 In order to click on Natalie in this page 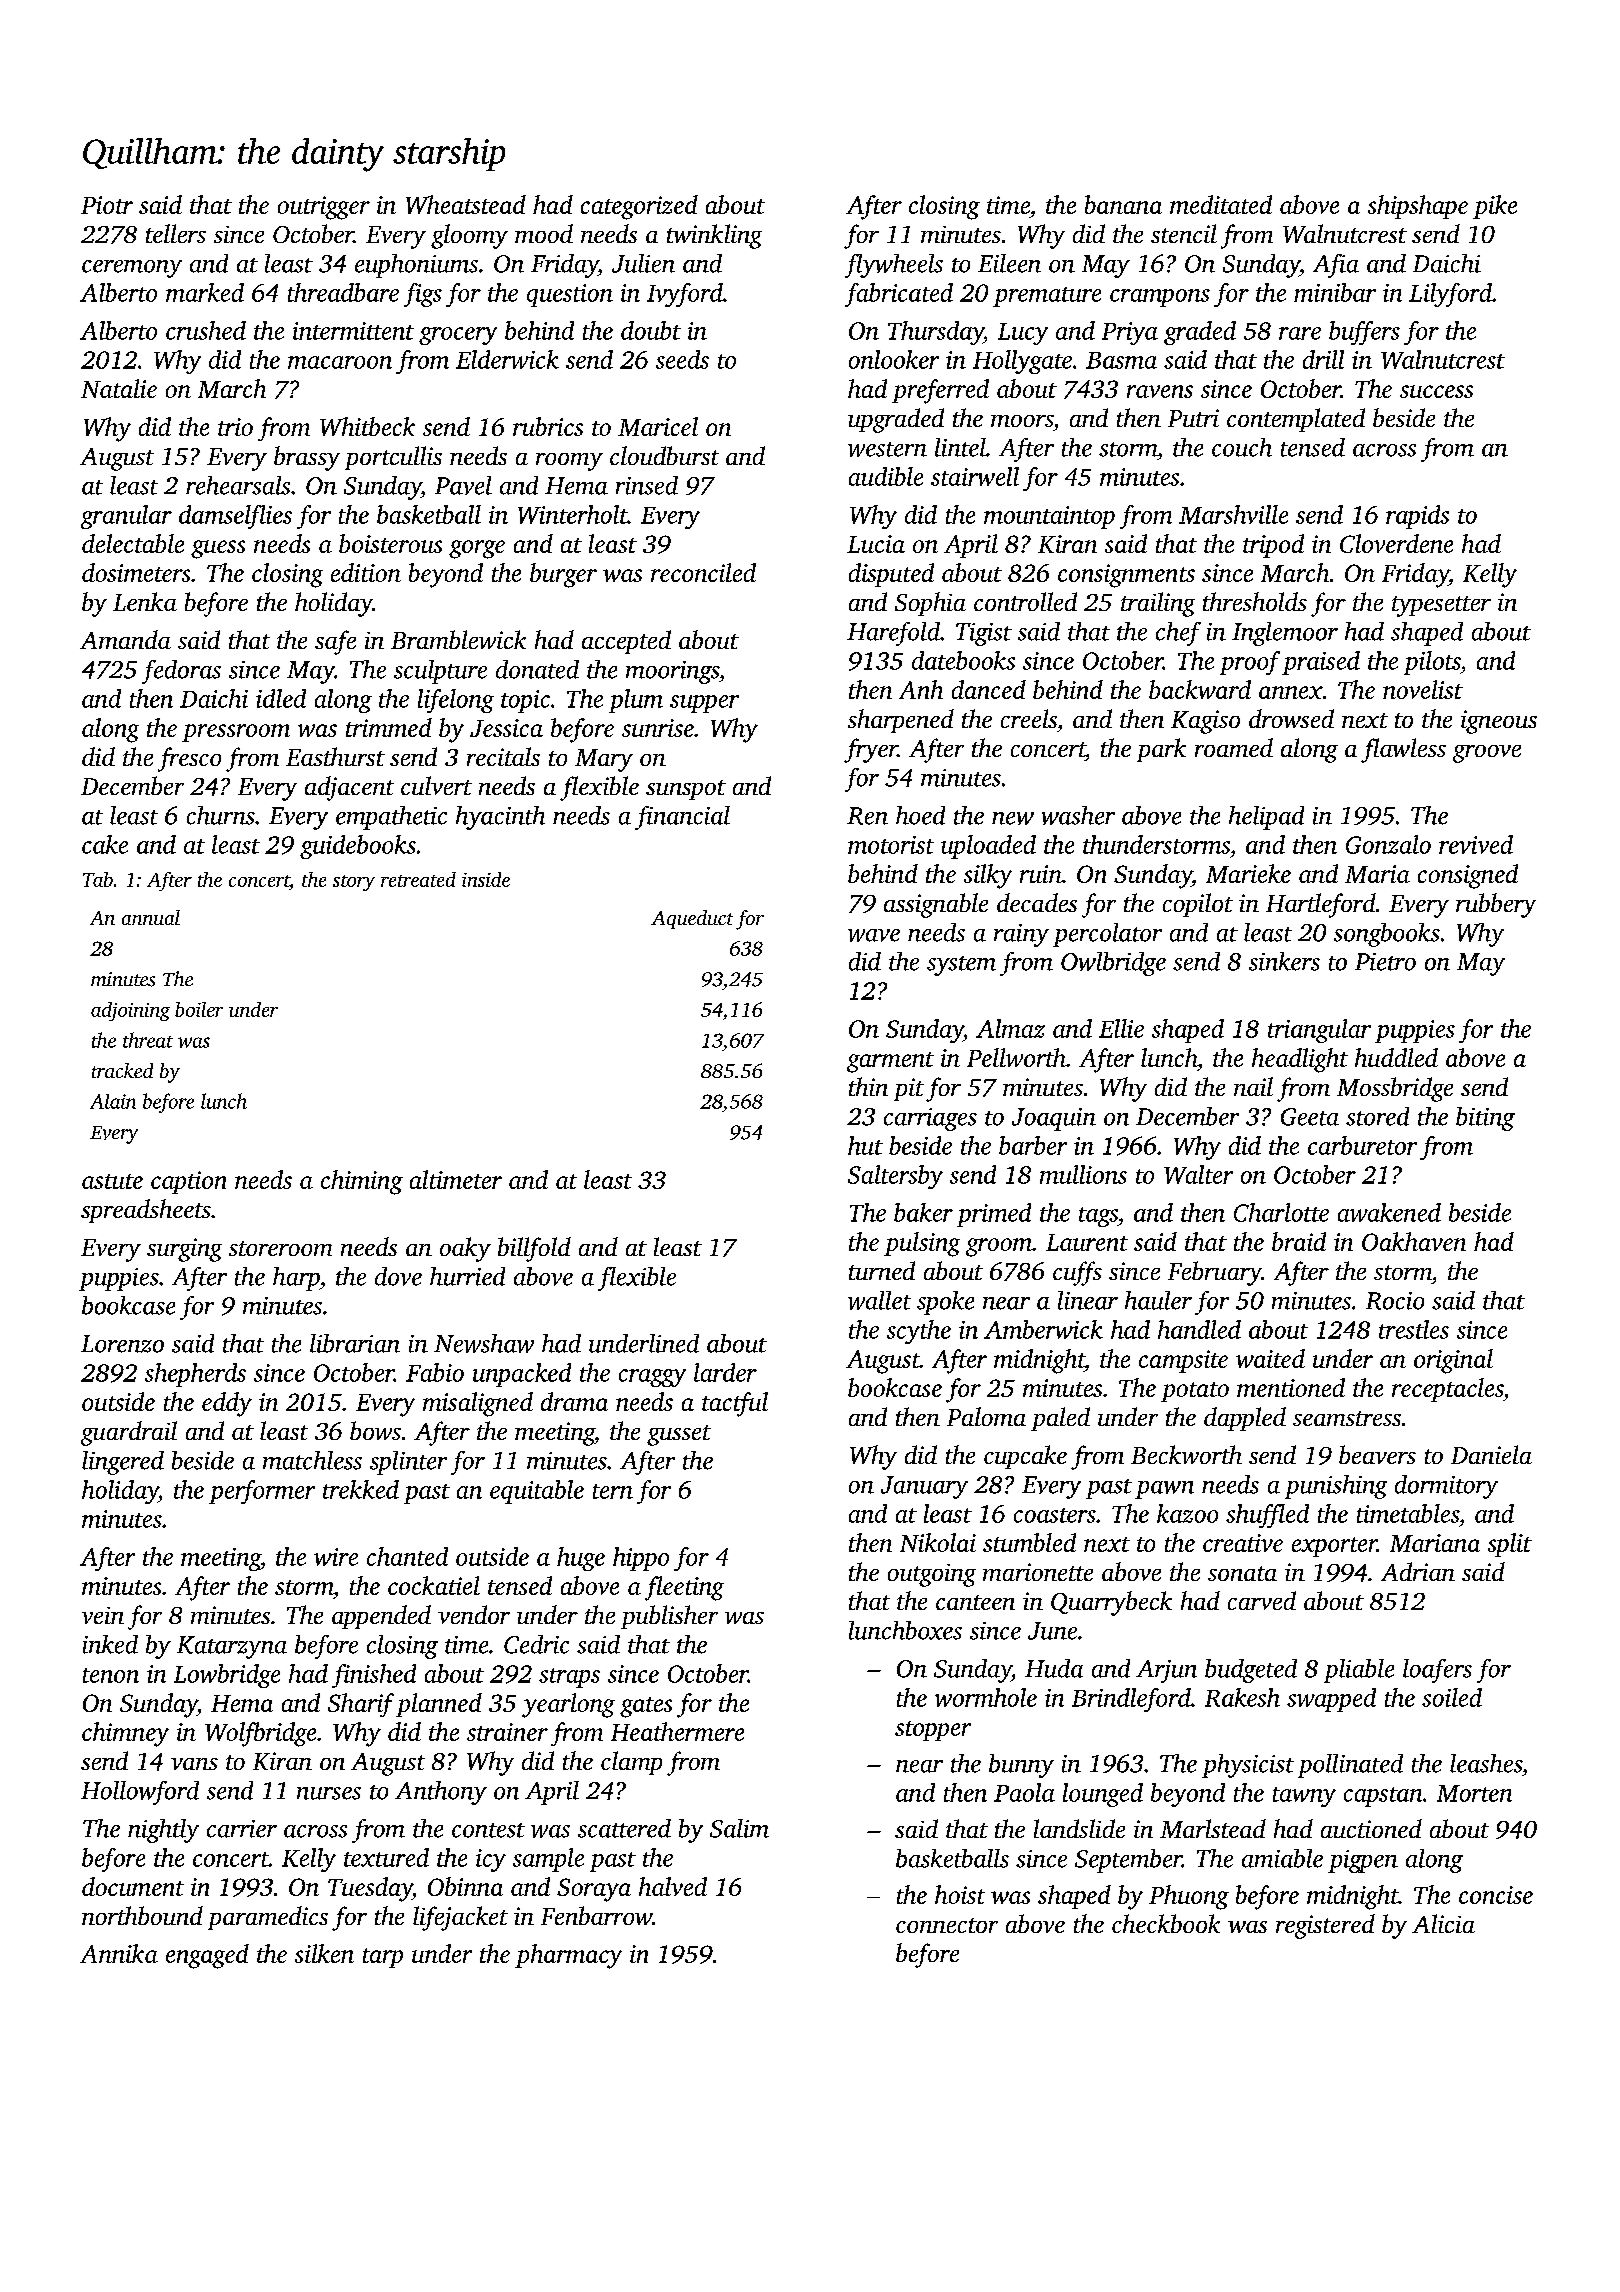, I will do `click(119, 388)`.
